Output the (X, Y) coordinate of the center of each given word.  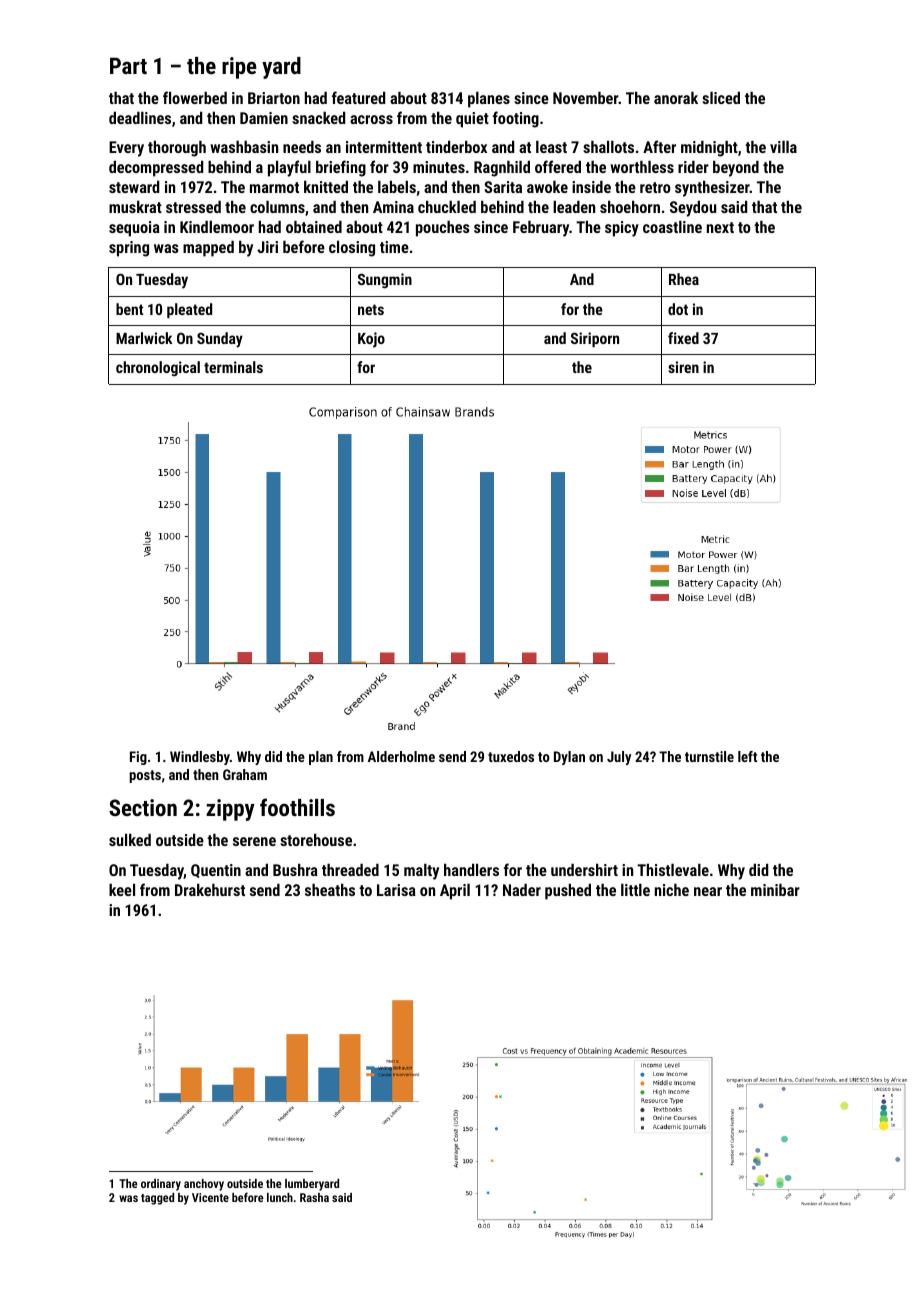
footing (516, 119)
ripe (239, 68)
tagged (157, 1199)
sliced (721, 98)
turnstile (709, 756)
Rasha (314, 1197)
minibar (775, 890)
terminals (233, 367)
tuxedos (511, 756)
